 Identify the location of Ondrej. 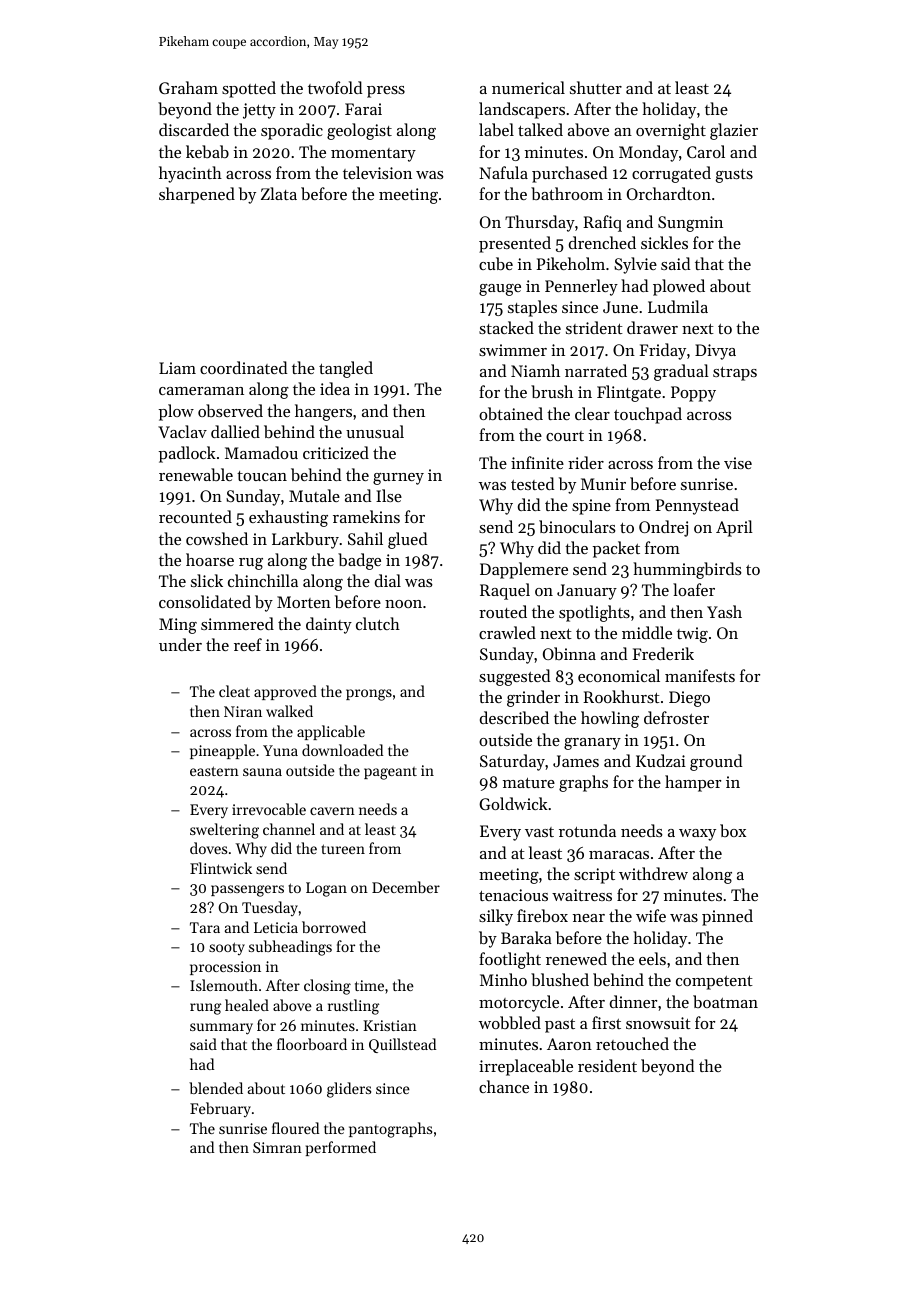
(663, 528).
